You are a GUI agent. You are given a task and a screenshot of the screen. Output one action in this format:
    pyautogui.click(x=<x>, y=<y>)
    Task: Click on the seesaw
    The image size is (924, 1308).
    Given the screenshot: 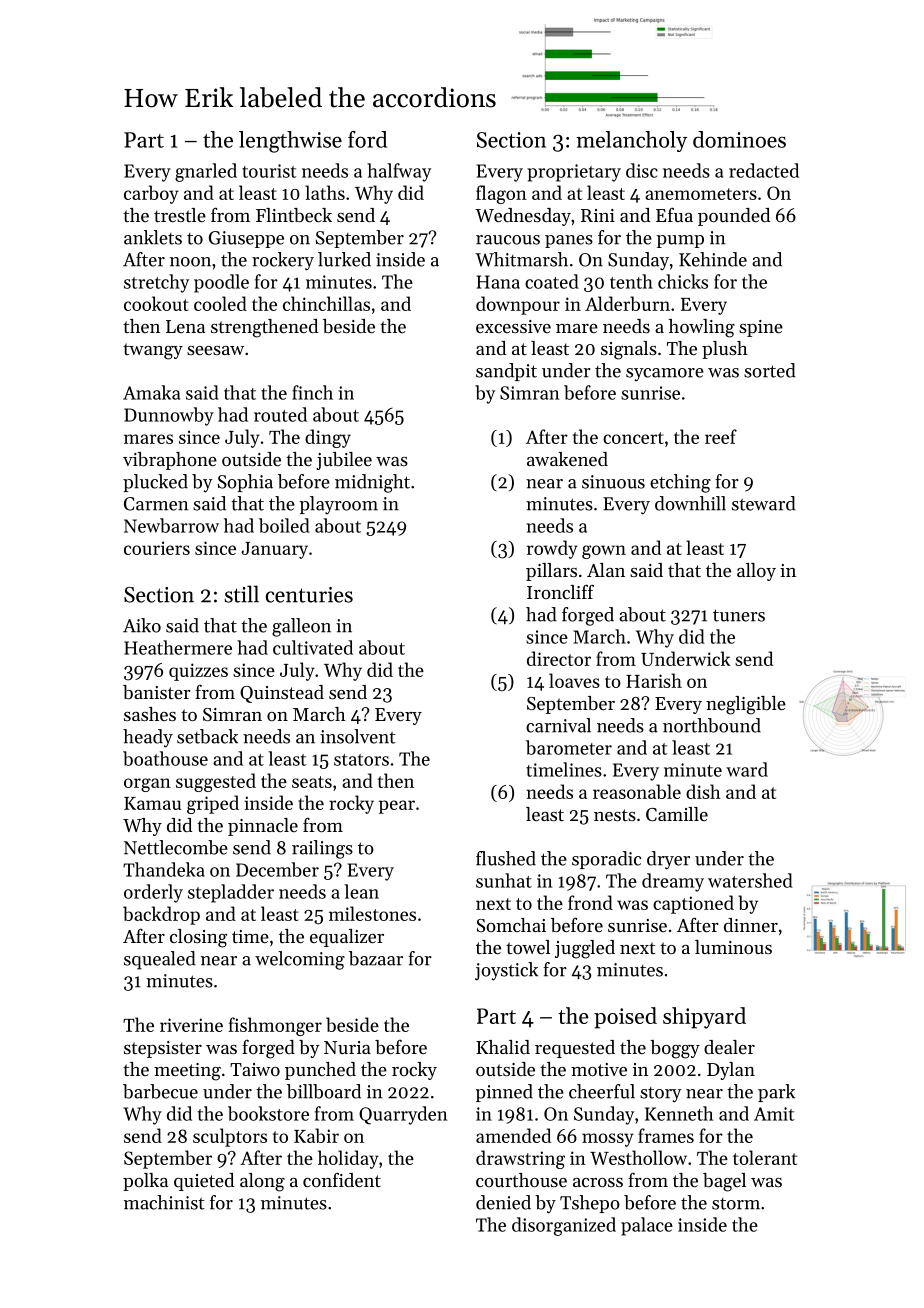 What is the action you would take?
    pyautogui.click(x=215, y=350)
